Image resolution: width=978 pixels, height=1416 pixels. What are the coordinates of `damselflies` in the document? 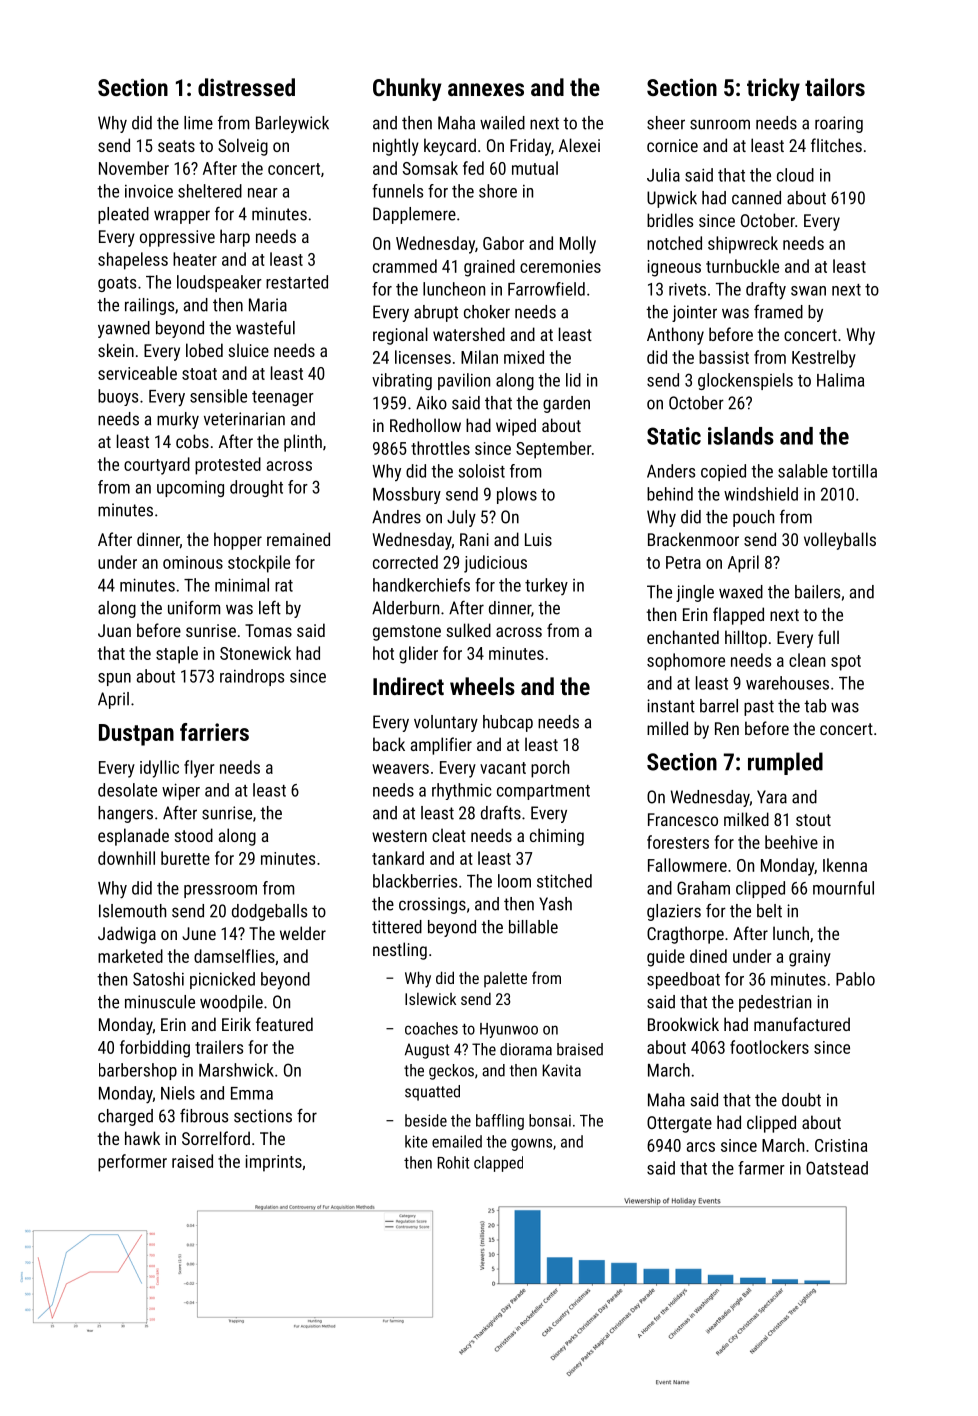 It's located at (234, 956).
